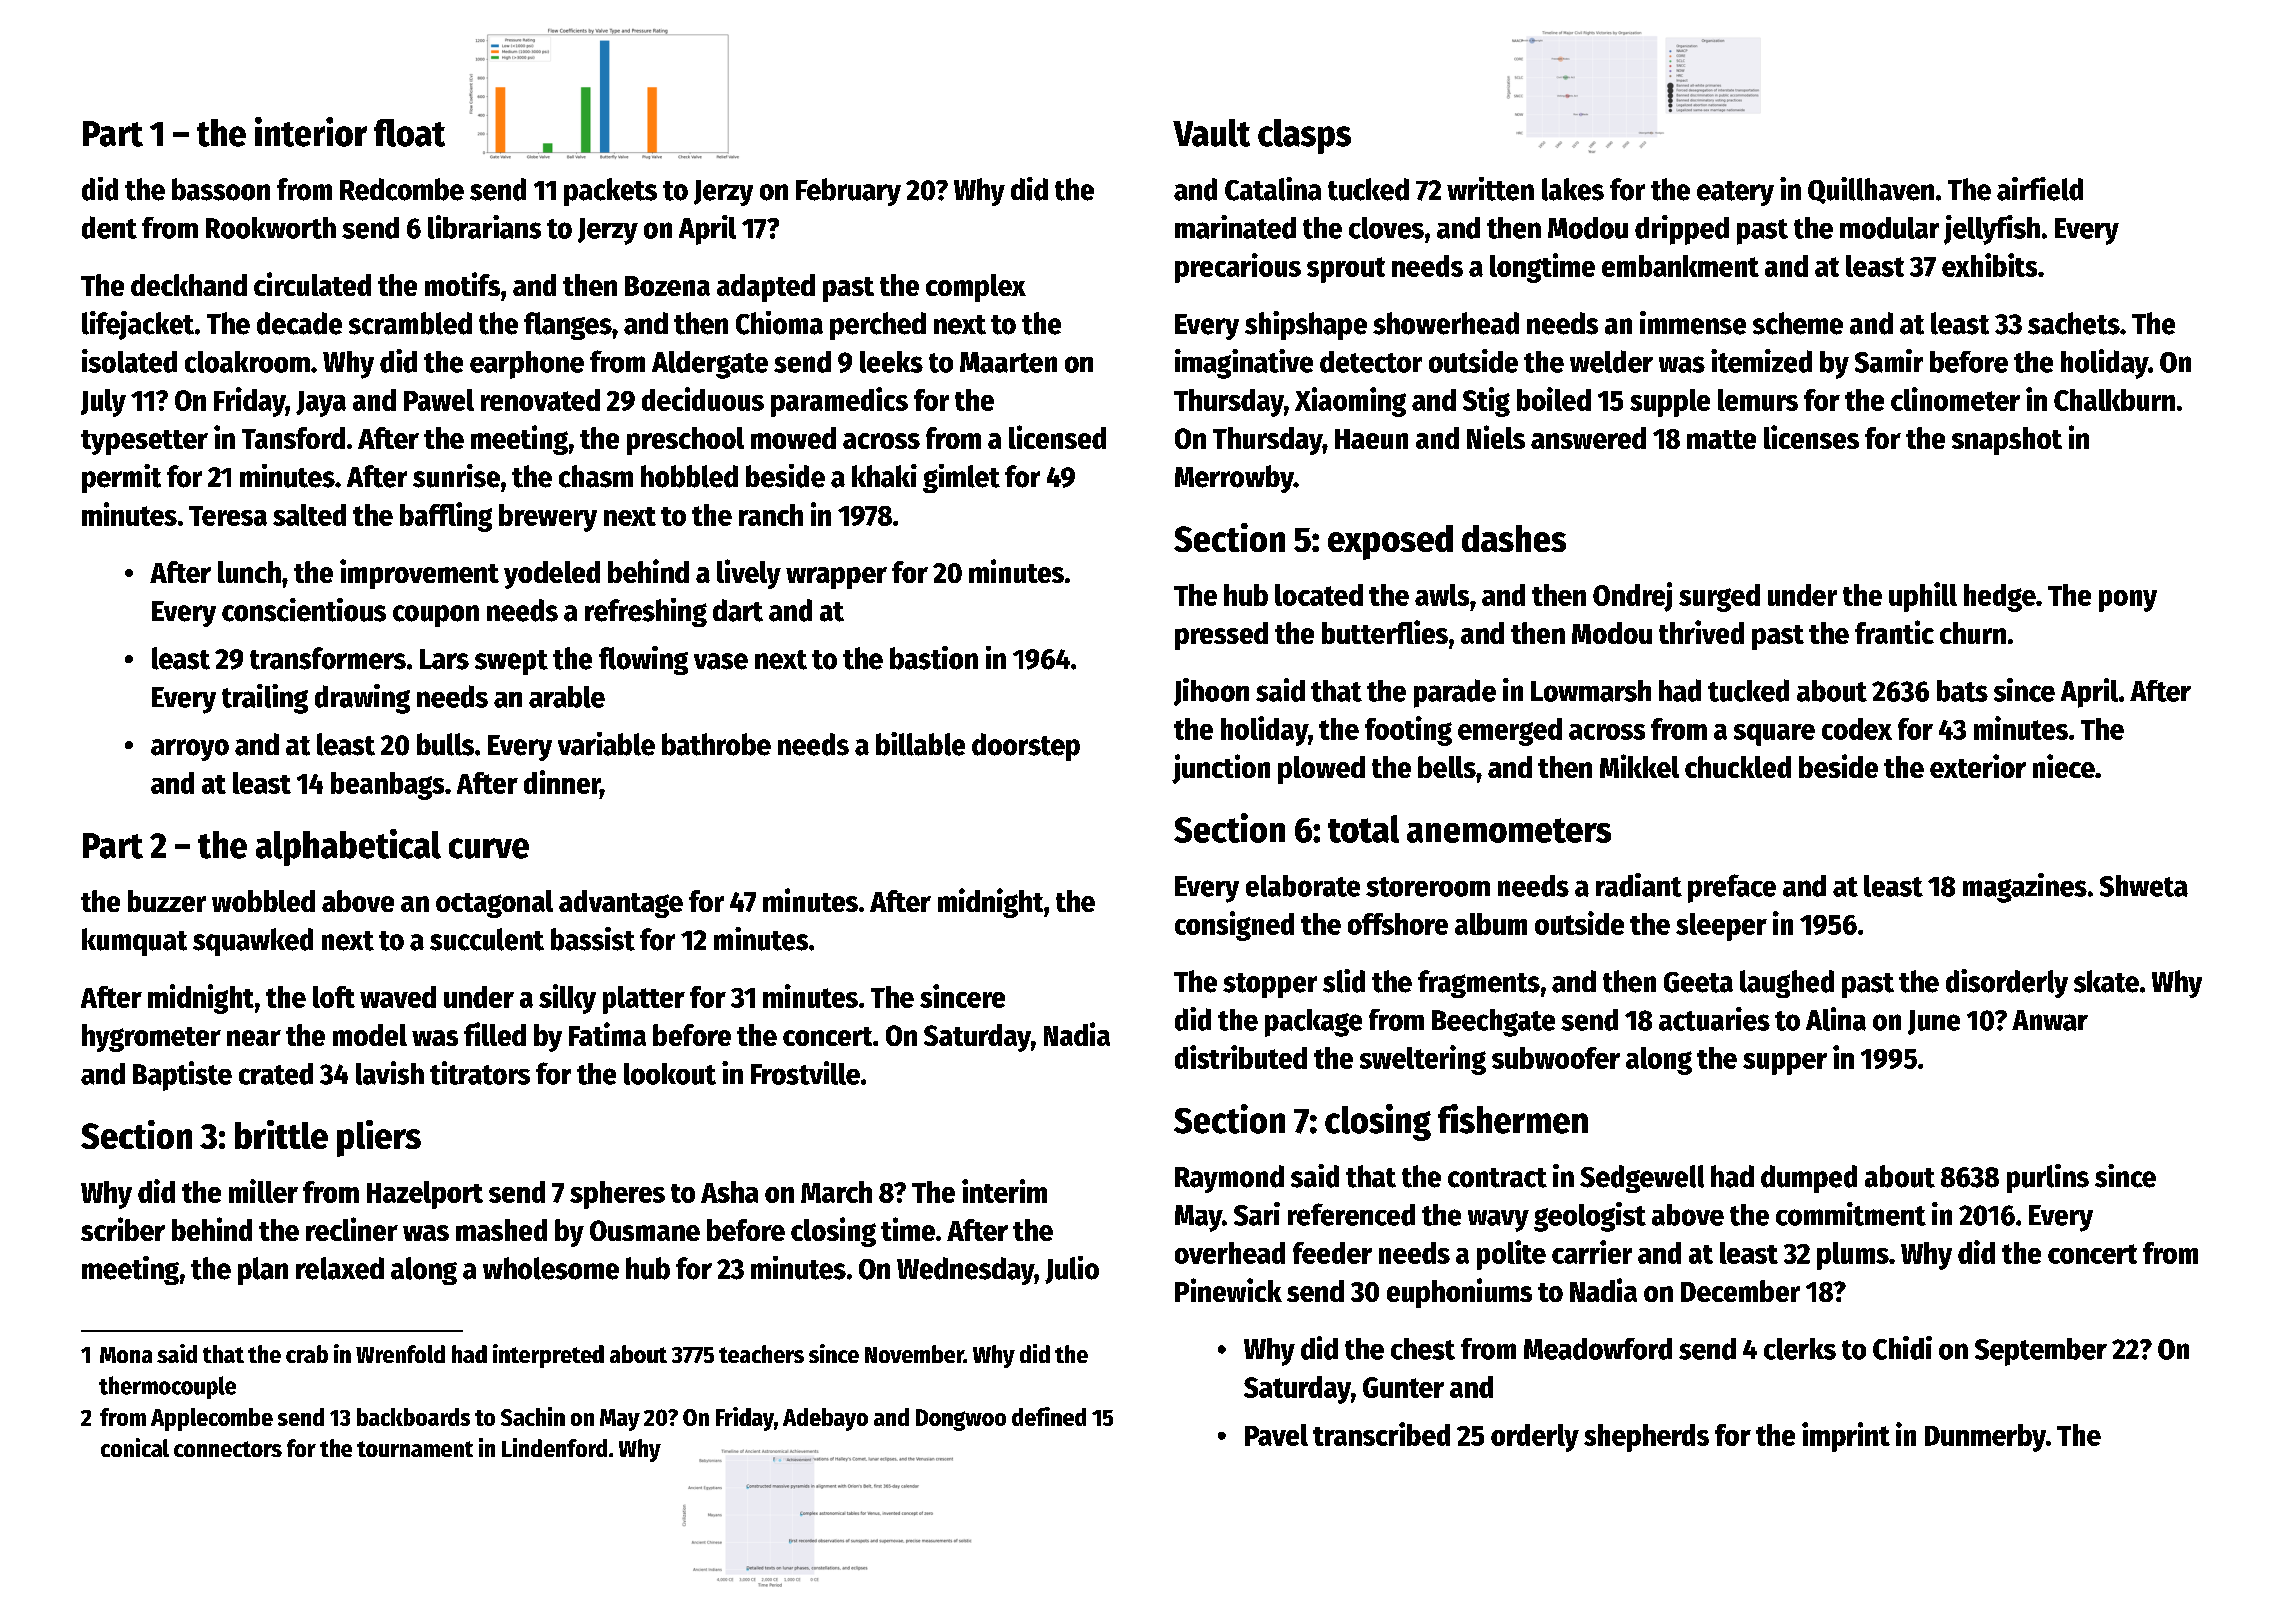 The width and height of the screenshot is (2292, 1620). Describe the element at coordinates (263, 901) in the screenshot. I see `wobbled` at that location.
